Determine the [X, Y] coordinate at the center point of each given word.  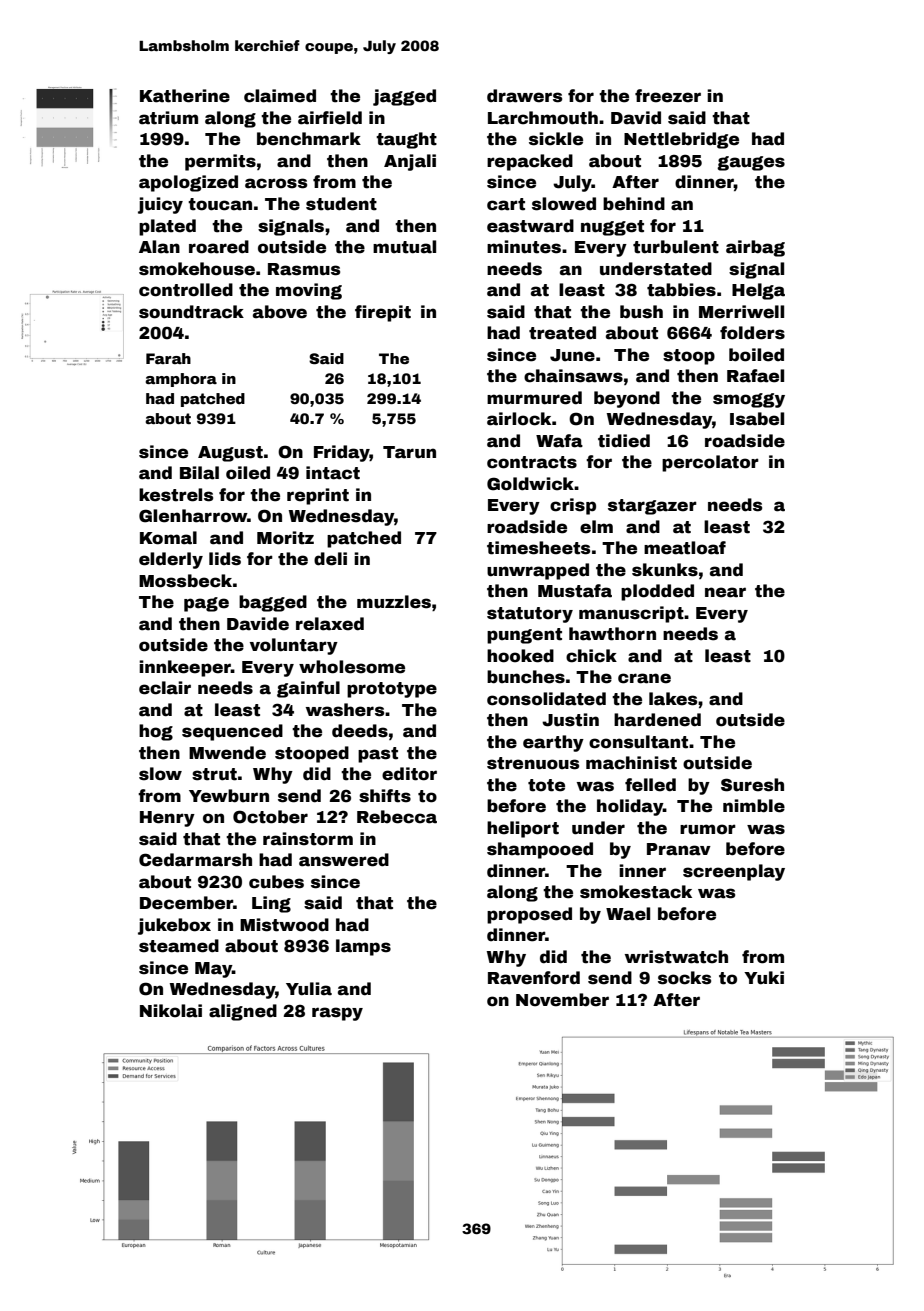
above [280, 312]
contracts [532, 462]
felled [650, 785]
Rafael [755, 376]
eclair [165, 688]
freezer [668, 96]
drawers [524, 96]
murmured [534, 398]
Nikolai [171, 1011]
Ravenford [534, 978]
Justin [570, 720]
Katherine [185, 96]
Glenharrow [193, 516]
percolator [710, 463]
